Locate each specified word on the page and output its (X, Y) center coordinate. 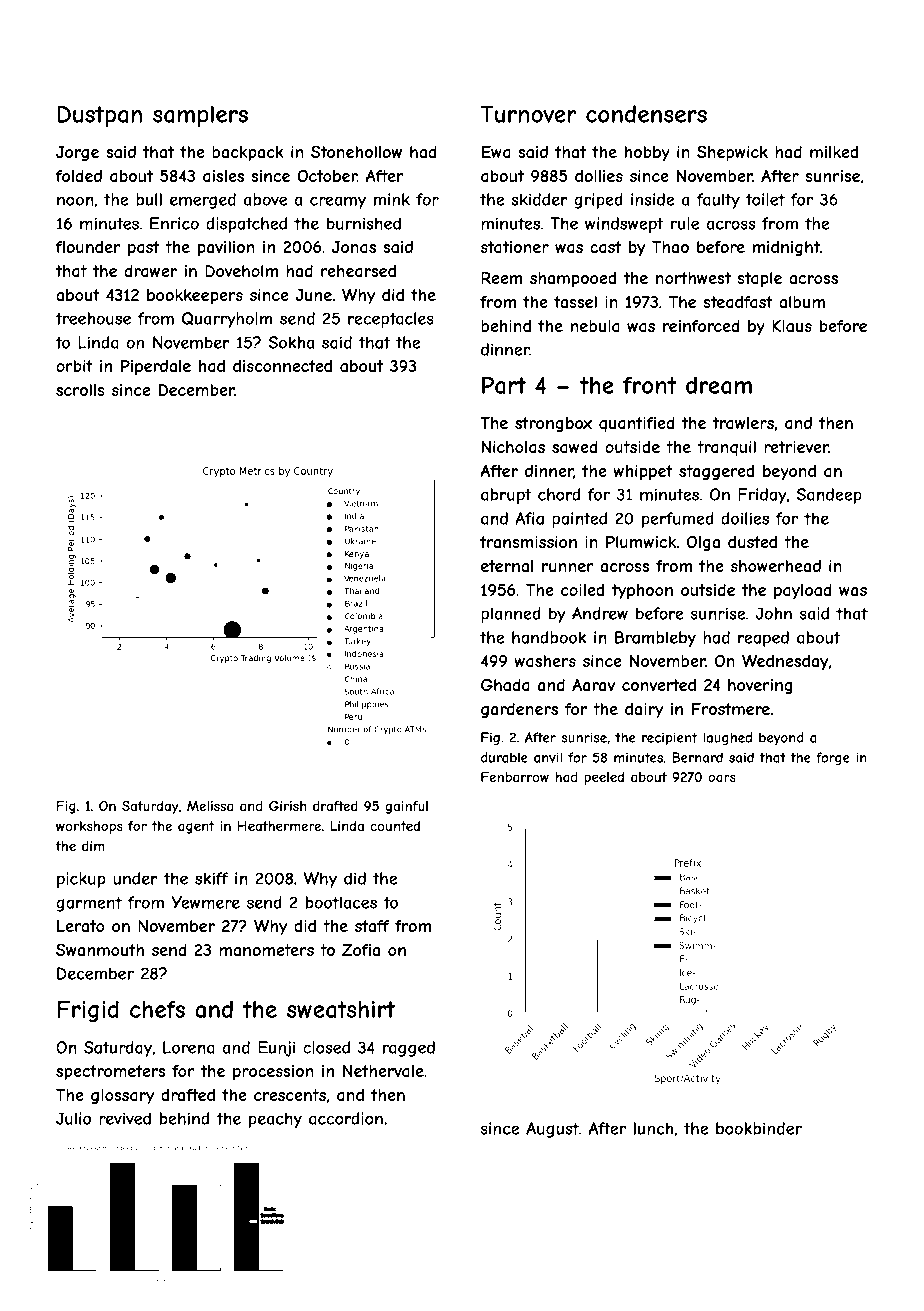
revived (125, 1118)
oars (722, 778)
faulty (718, 201)
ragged (409, 1049)
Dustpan (100, 116)
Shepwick (732, 153)
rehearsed (358, 271)
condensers (646, 114)
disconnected (282, 366)
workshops (89, 827)
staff (372, 926)
